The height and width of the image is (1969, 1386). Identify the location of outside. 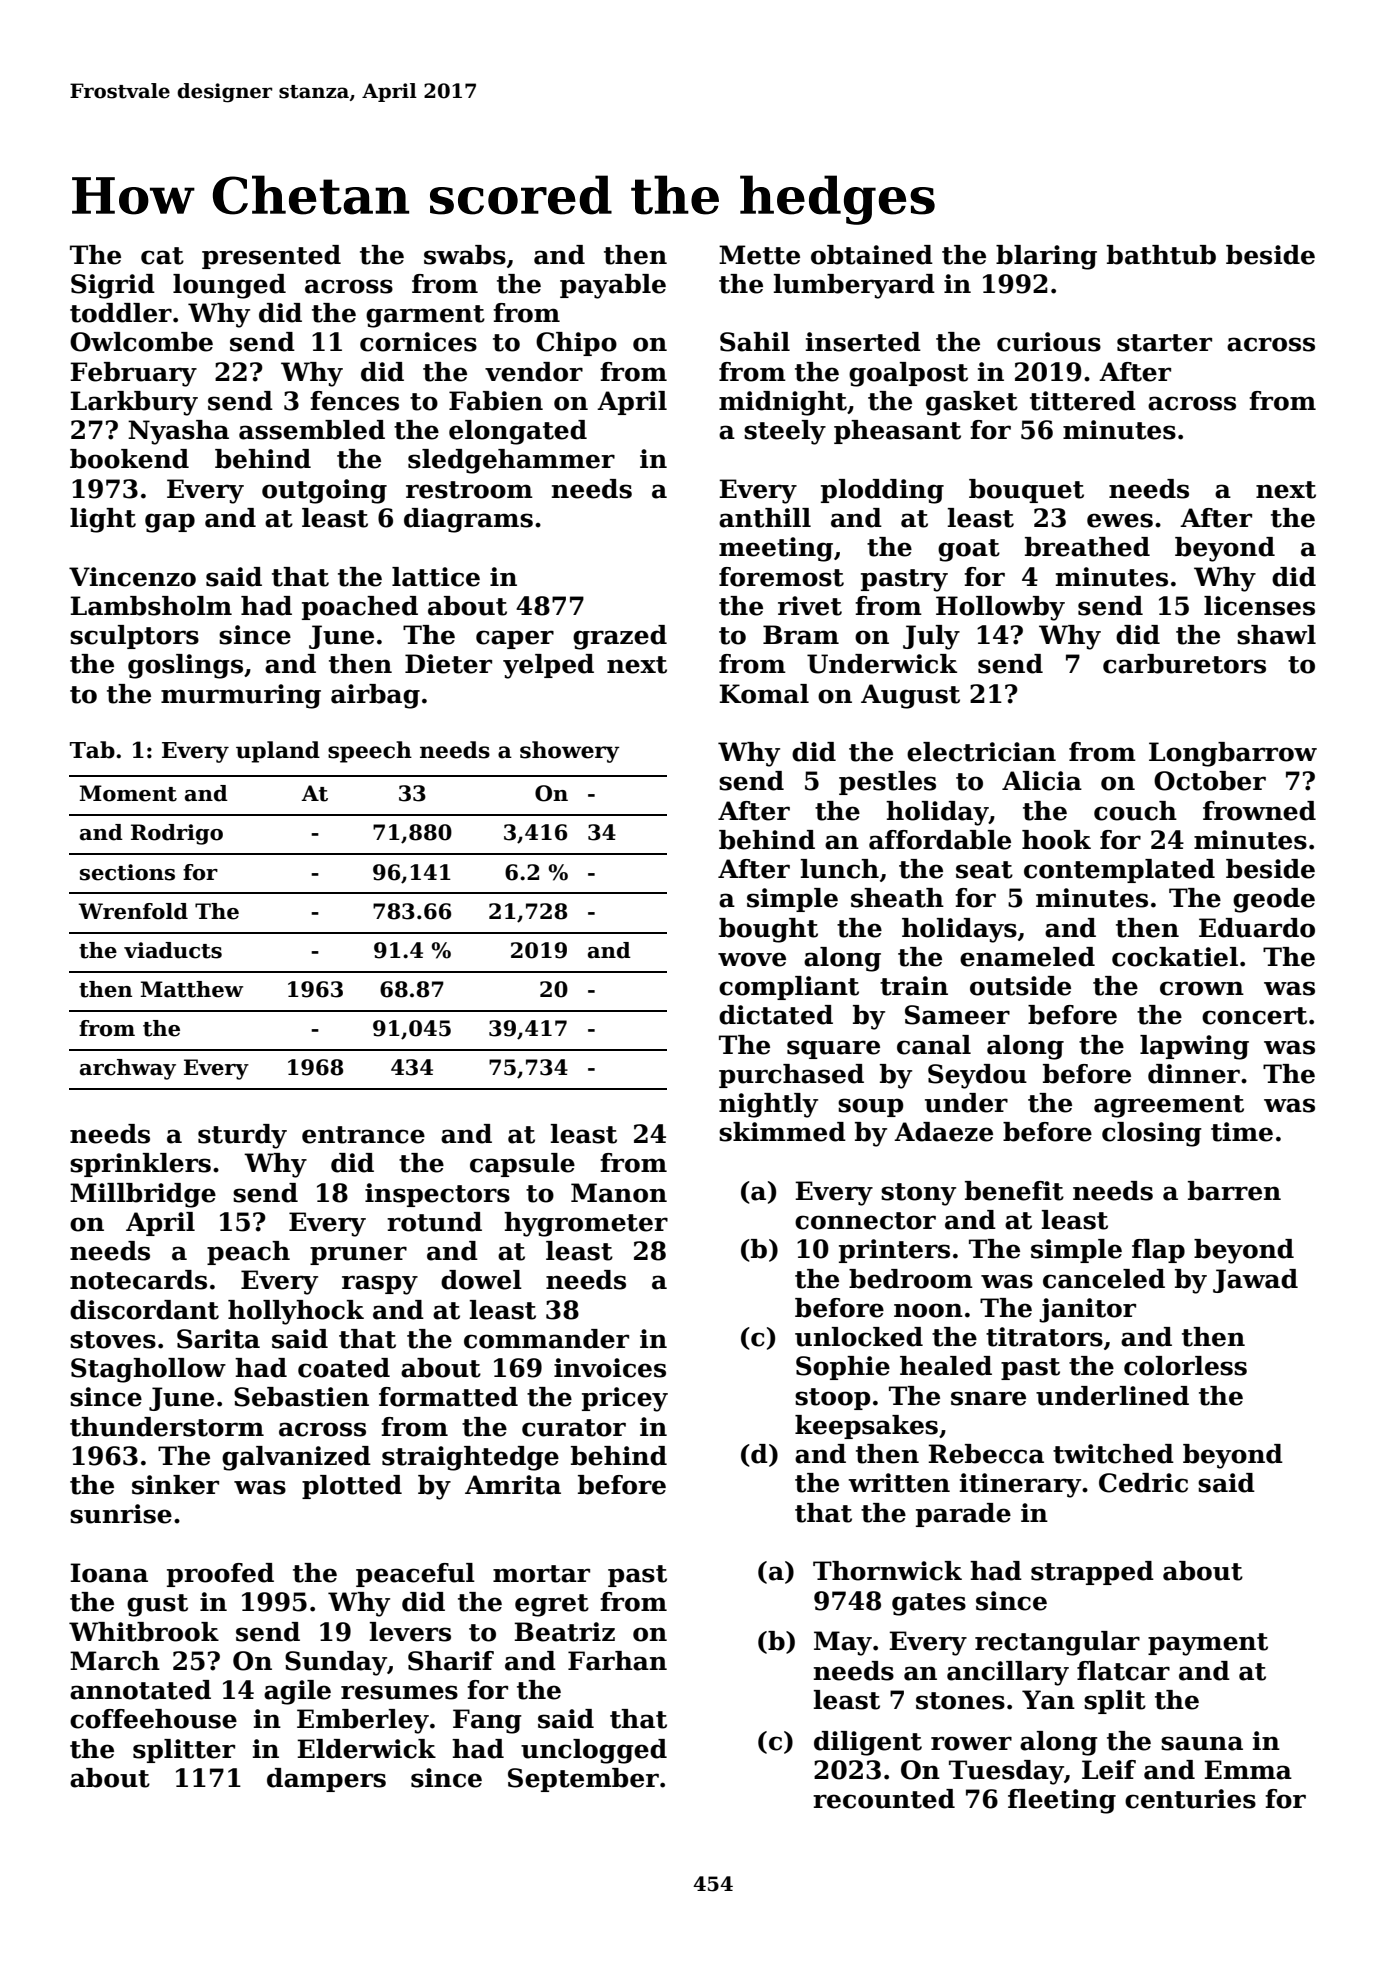
(1020, 986).
